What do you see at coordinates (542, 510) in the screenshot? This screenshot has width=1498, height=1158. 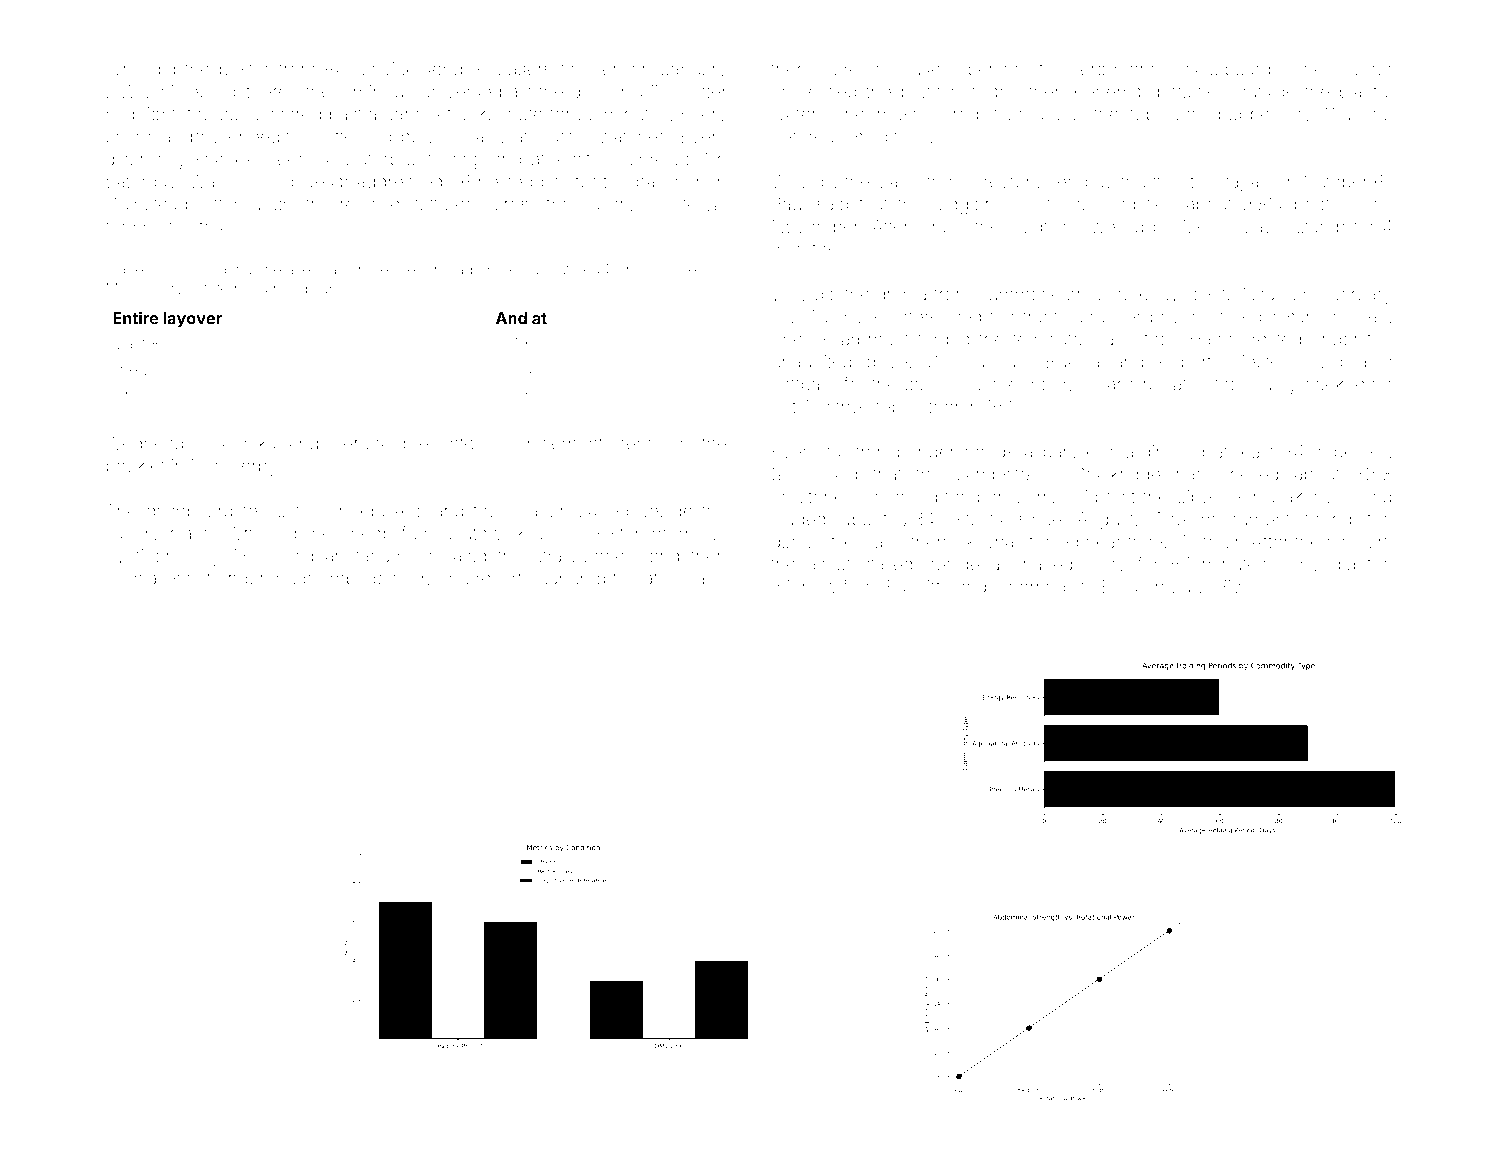 I see `Sahar` at bounding box center [542, 510].
